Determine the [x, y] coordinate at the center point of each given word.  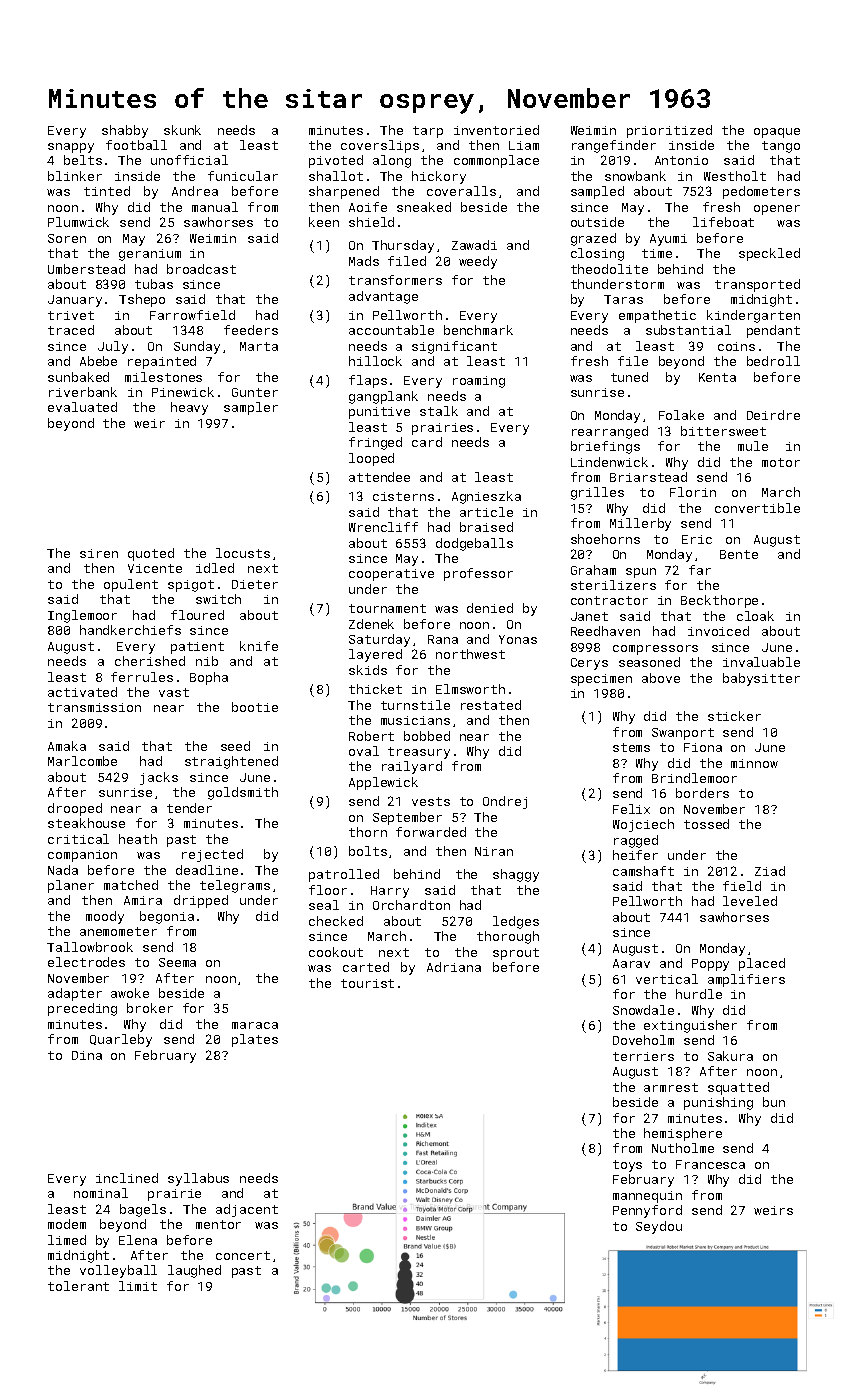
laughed [194, 1271]
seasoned [649, 662]
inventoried [496, 130]
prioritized [669, 131]
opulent [131, 585]
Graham [593, 570]
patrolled [344, 875]
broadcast [201, 269]
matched [131, 885]
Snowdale [643, 1010]
